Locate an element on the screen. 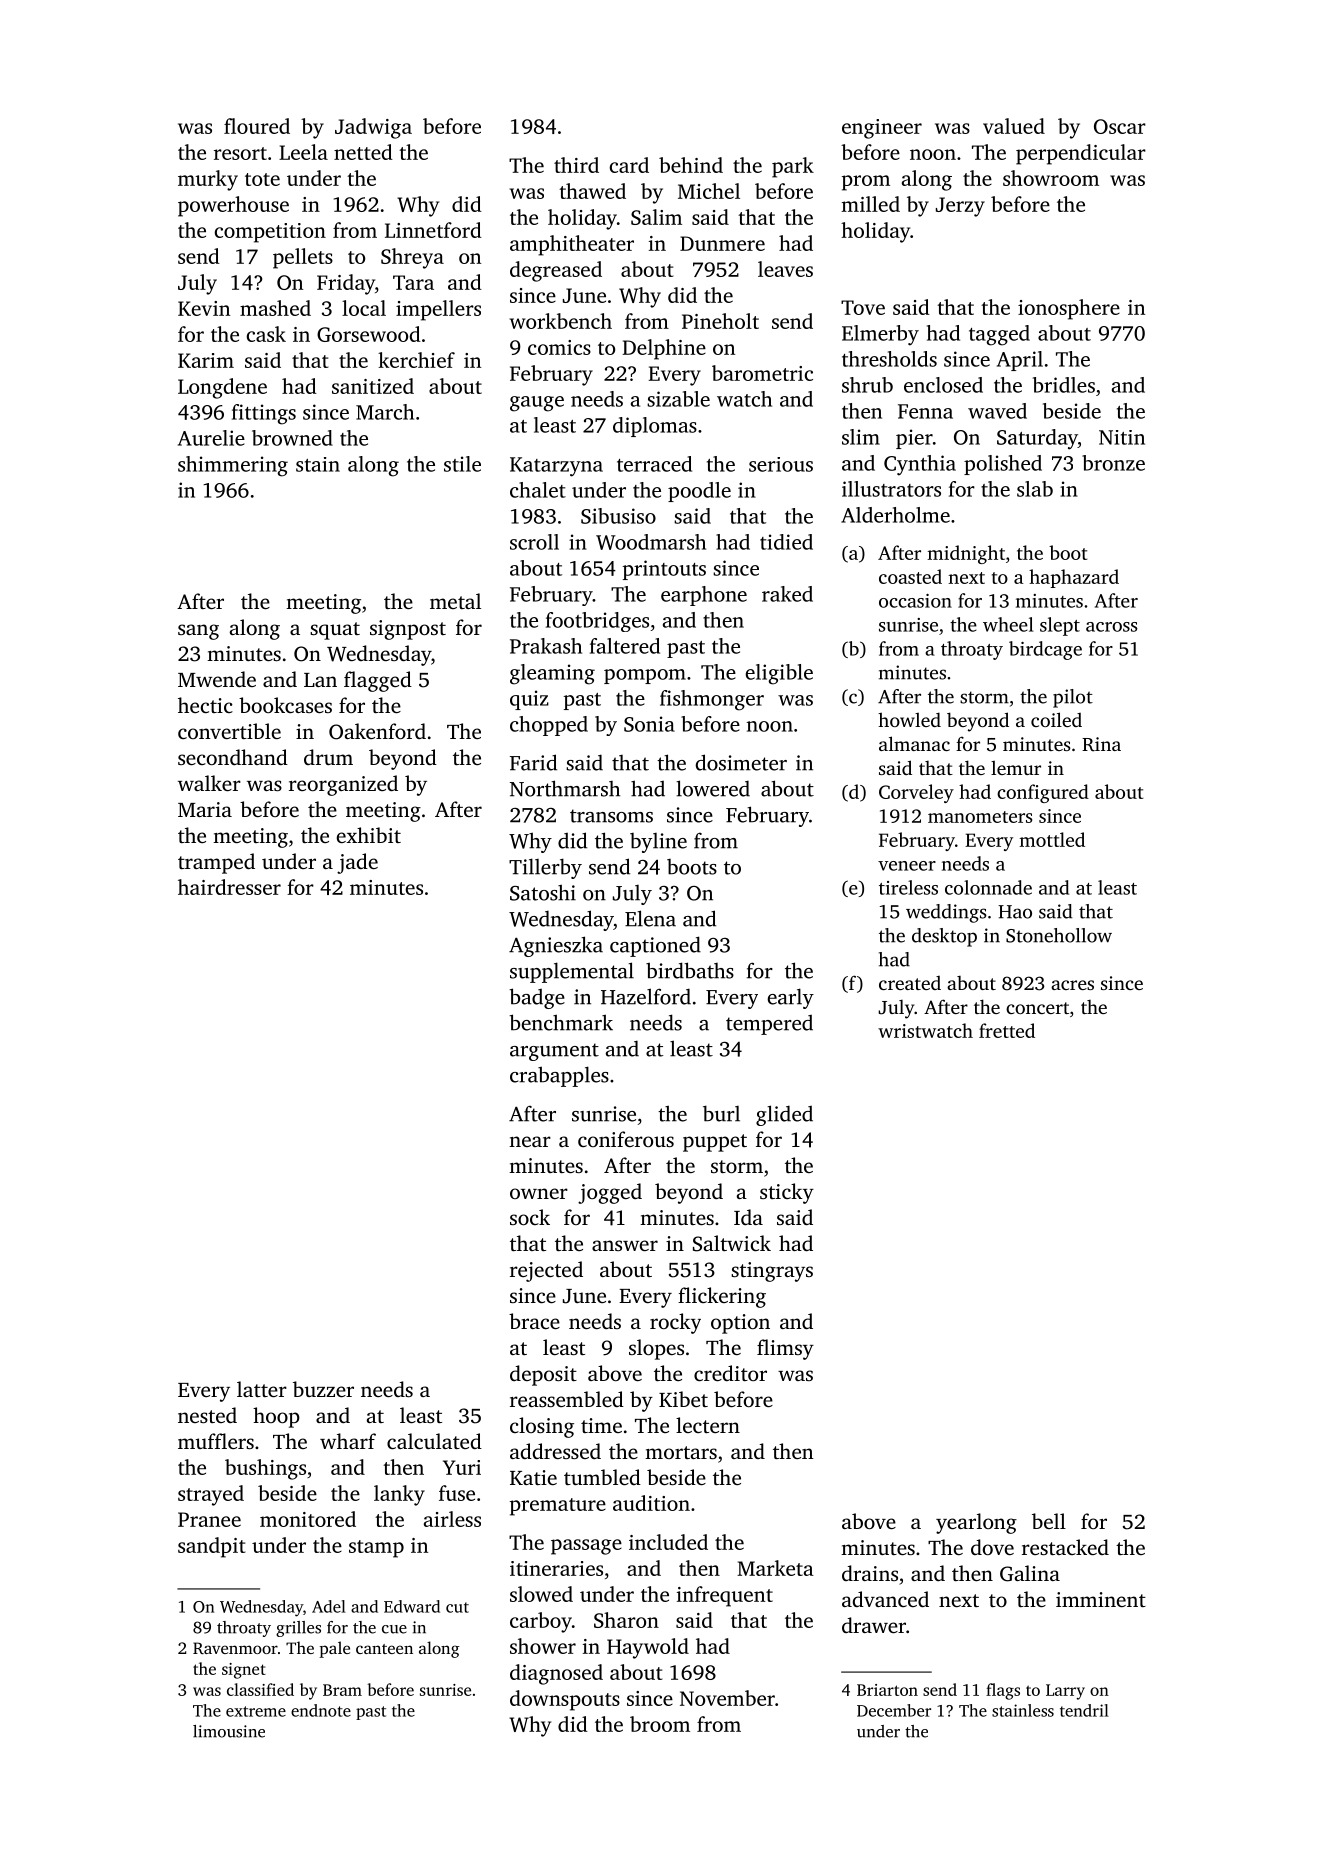 The width and height of the screenshot is (1323, 1872). Prakash is located at coordinates (546, 646).
